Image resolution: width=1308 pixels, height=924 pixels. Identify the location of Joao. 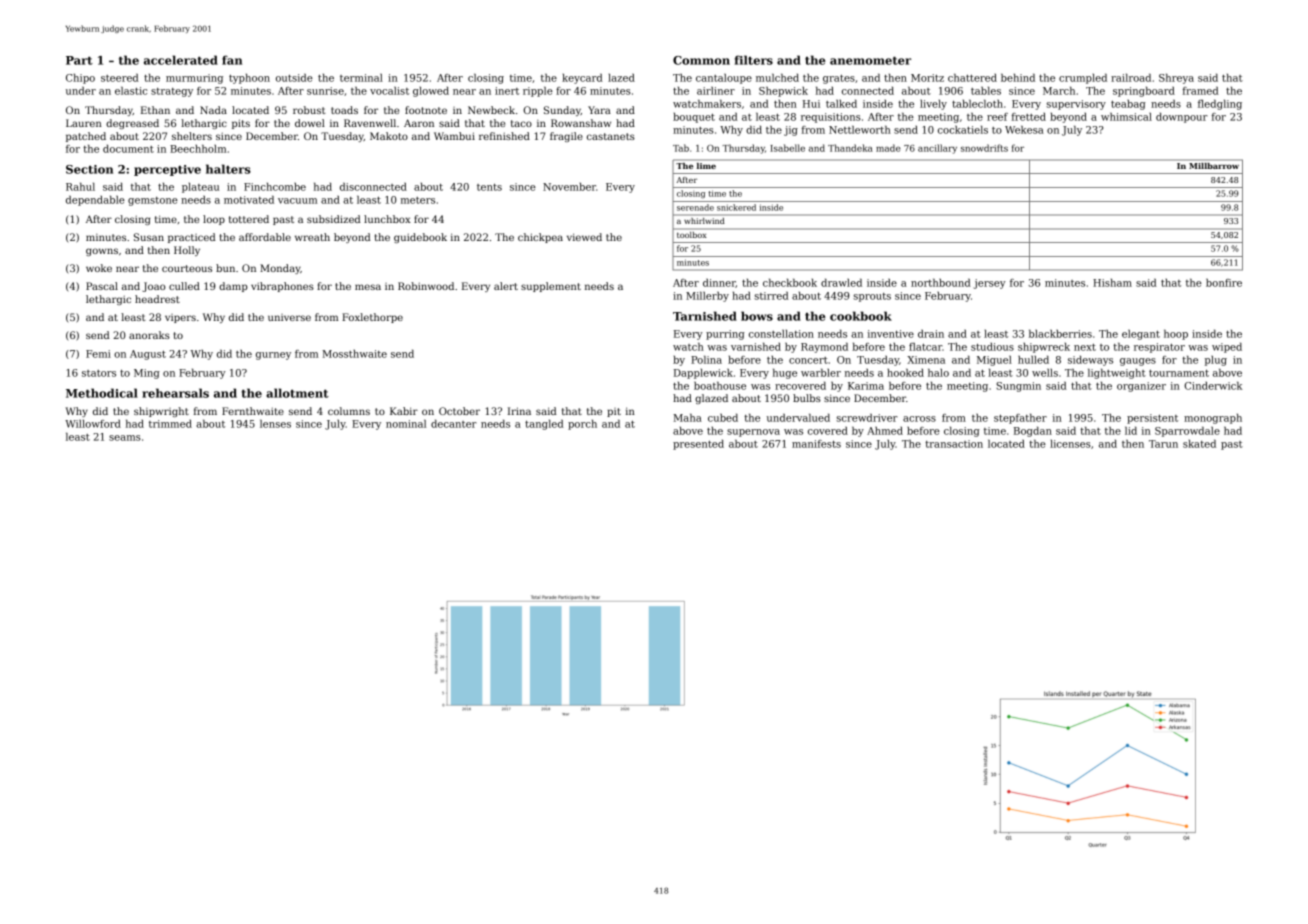
(153, 287).
